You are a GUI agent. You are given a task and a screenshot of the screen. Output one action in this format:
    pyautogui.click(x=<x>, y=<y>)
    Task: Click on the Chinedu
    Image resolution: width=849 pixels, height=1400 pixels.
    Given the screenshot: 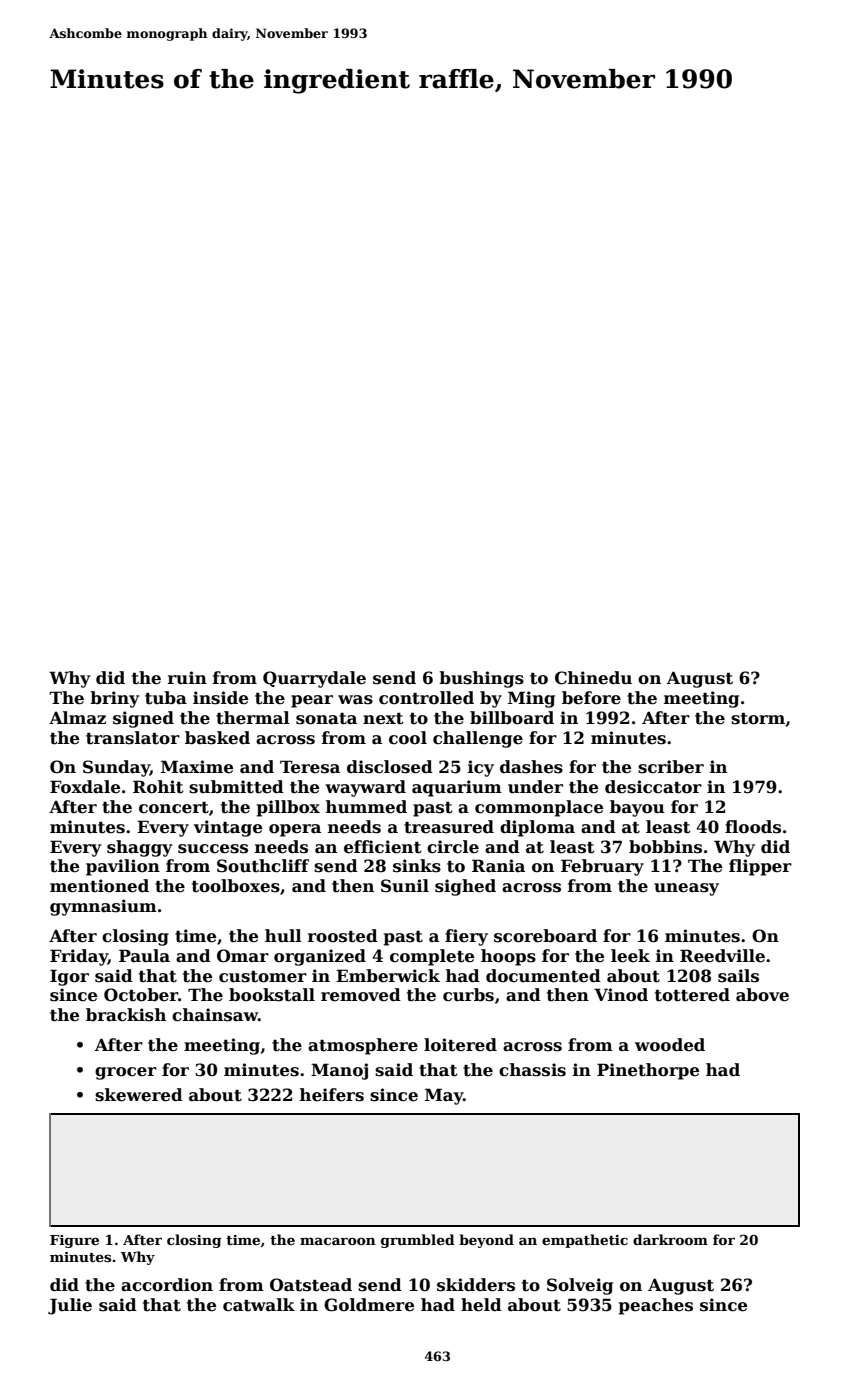 What is the action you would take?
    pyautogui.click(x=593, y=678)
